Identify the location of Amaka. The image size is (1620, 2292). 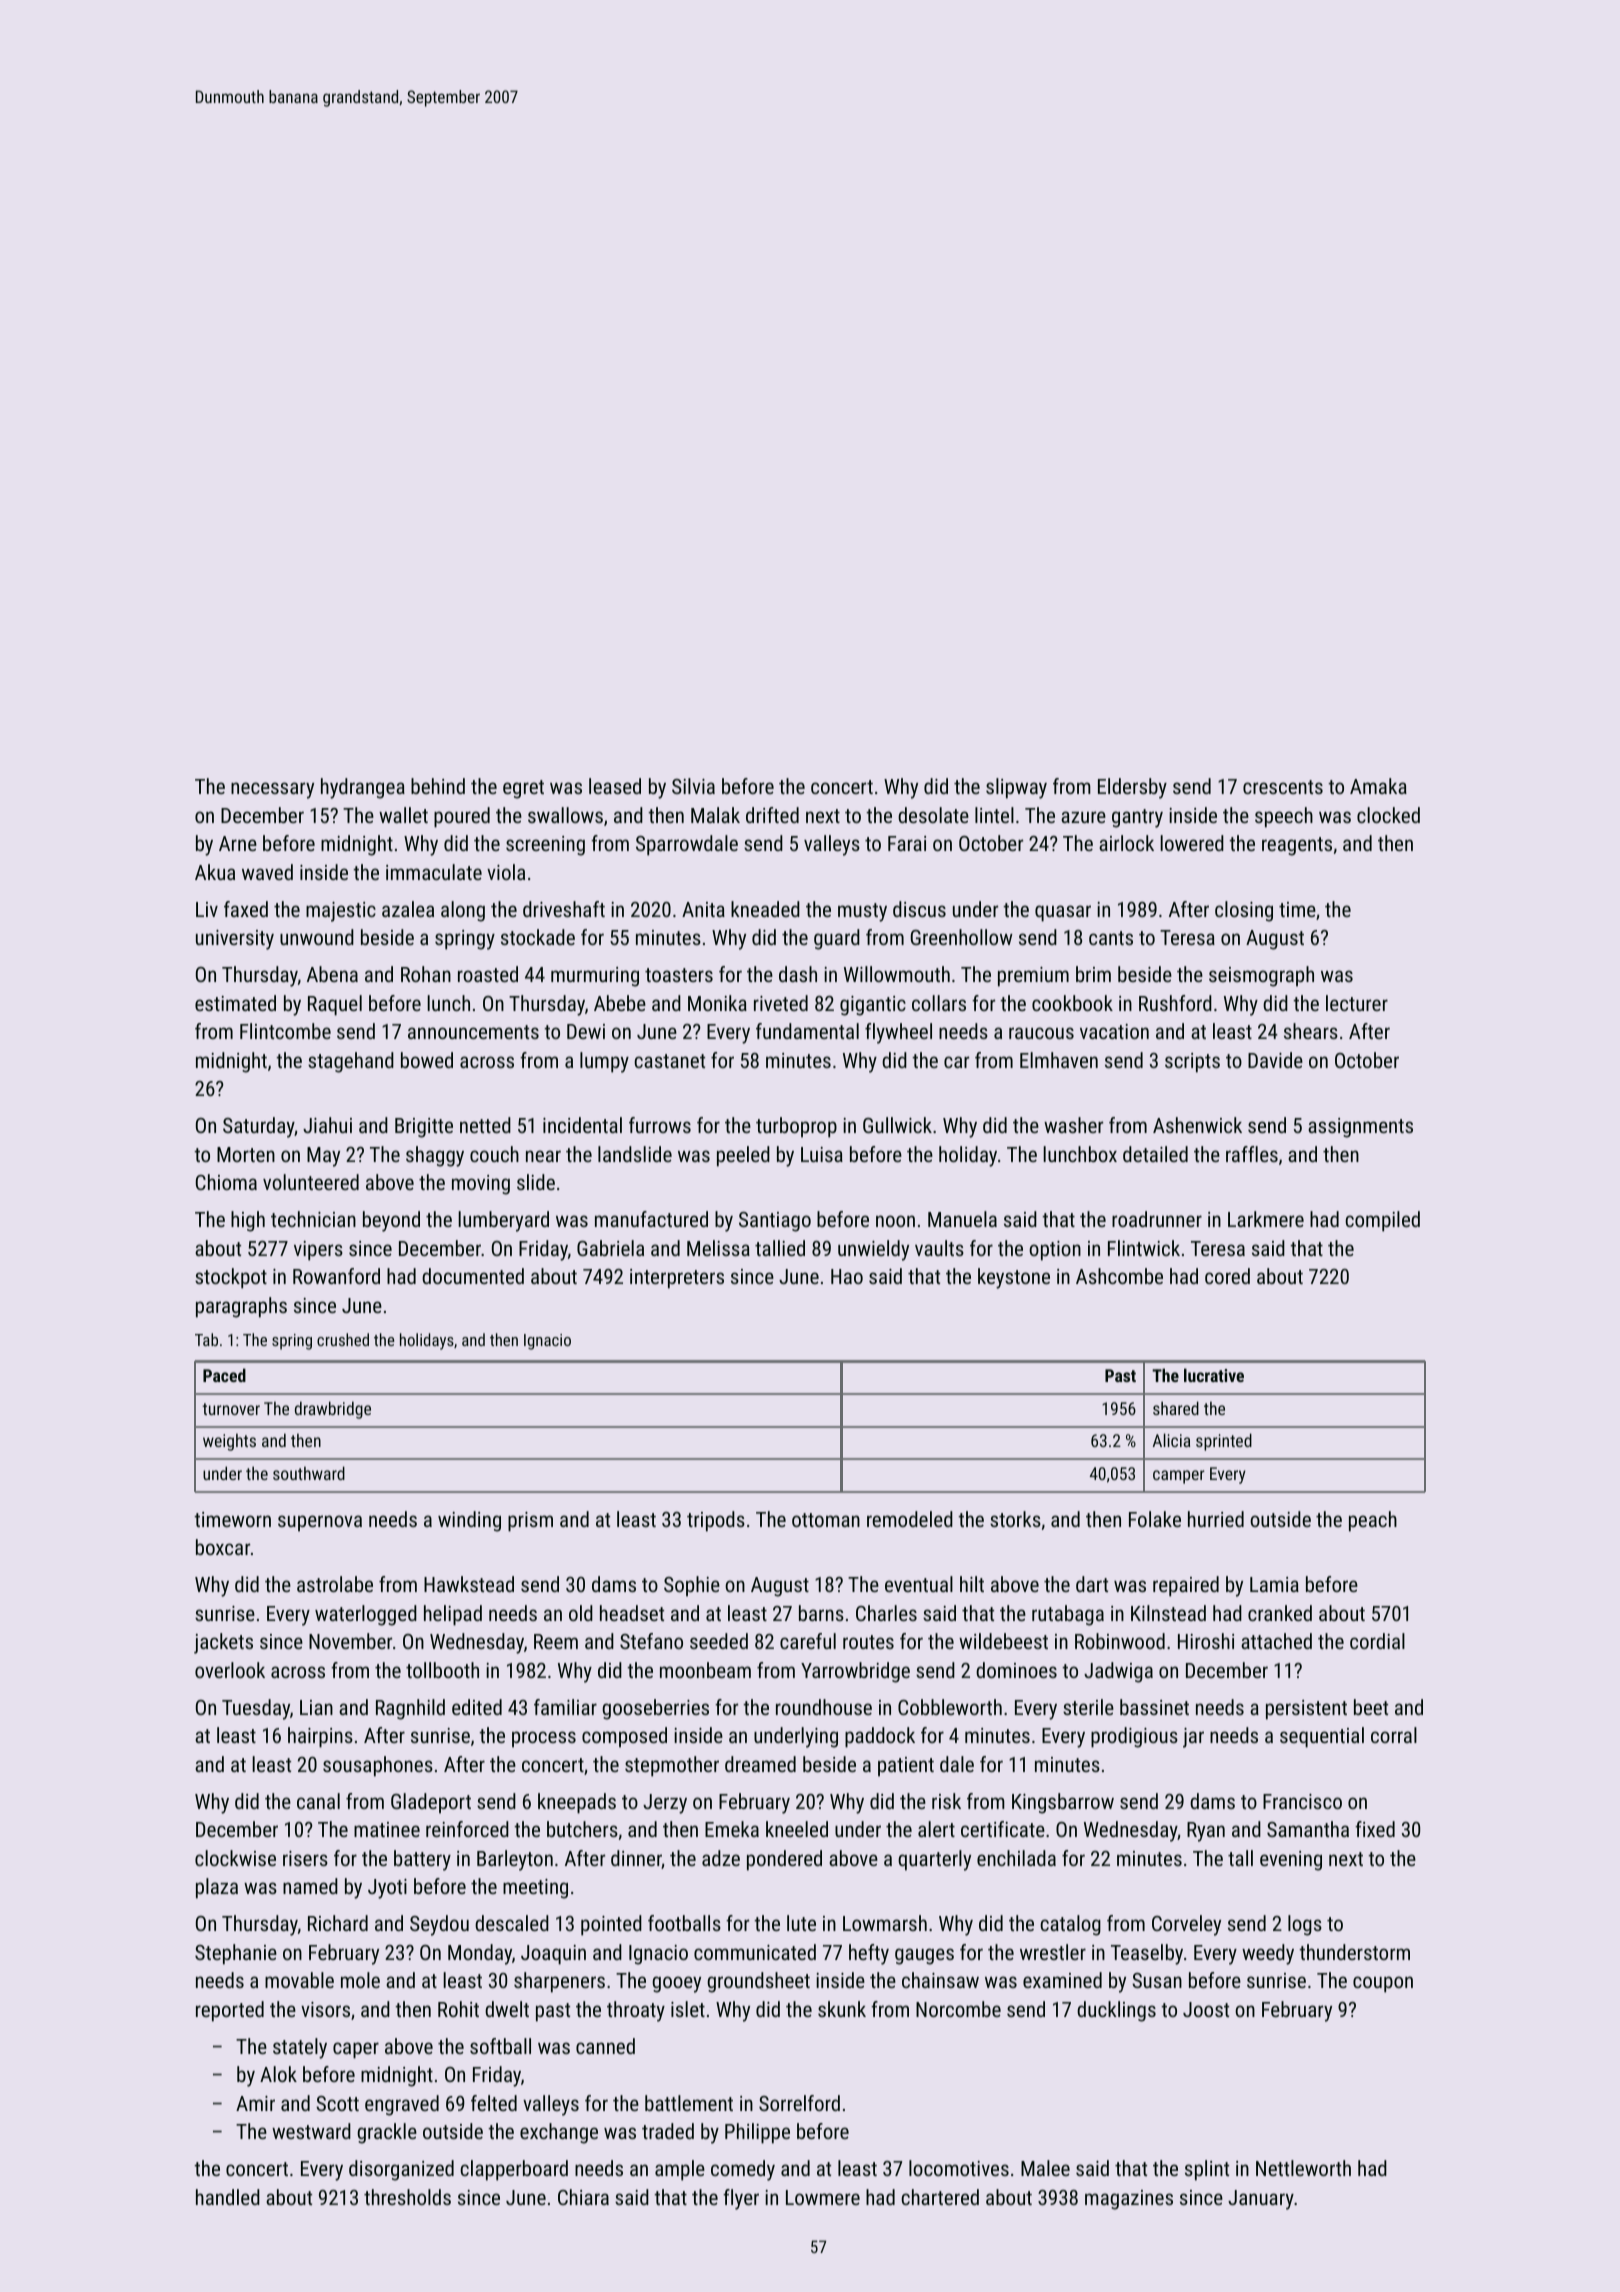
(1378, 786).
